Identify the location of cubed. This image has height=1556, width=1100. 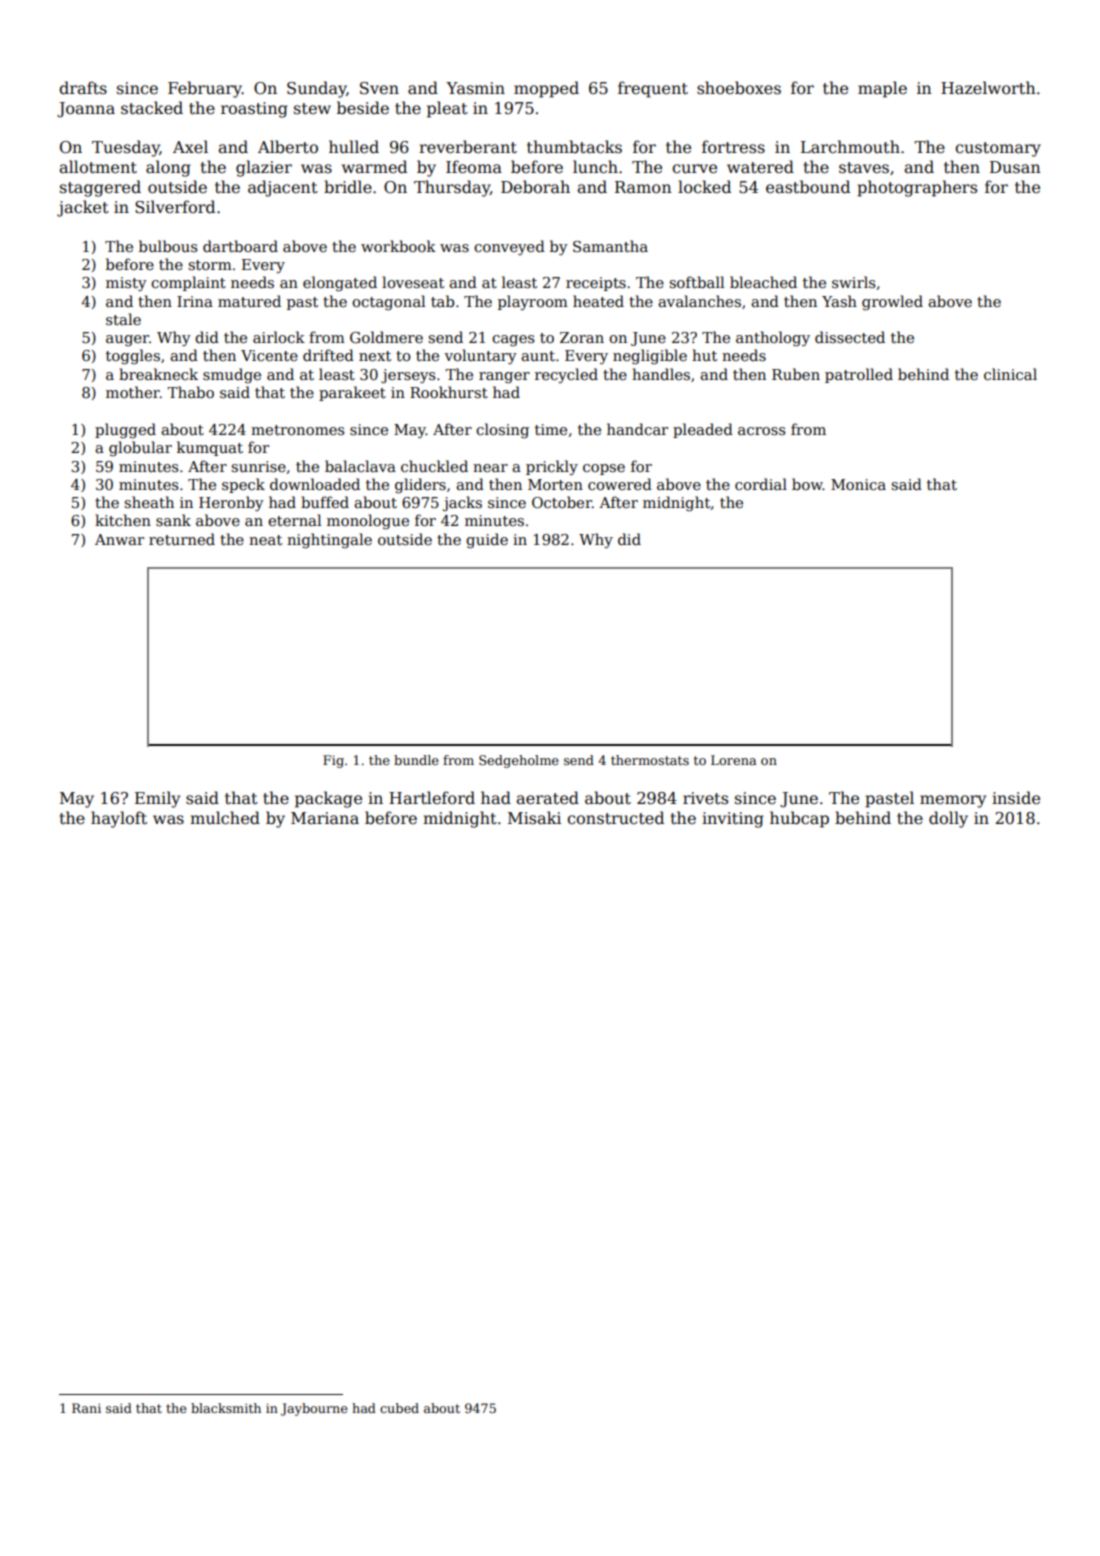
(399, 1408).
